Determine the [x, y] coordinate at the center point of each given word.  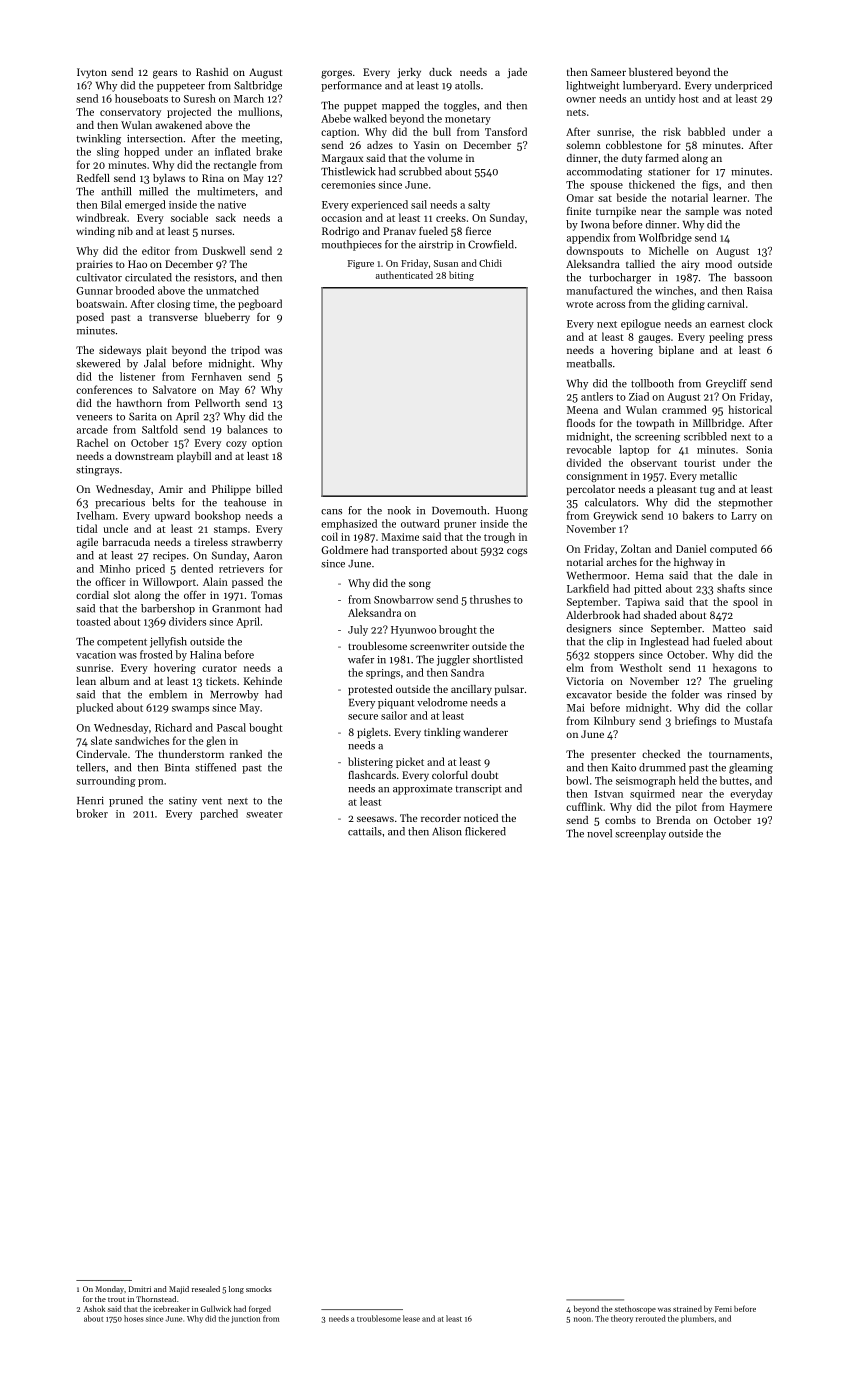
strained [687, 1308]
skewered [98, 363]
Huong [512, 512]
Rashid [212, 72]
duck [440, 72]
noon [582, 1319]
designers [589, 629]
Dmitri [140, 1289]
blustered [651, 72]
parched [219, 814]
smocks [258, 1289]
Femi [723, 1309]
